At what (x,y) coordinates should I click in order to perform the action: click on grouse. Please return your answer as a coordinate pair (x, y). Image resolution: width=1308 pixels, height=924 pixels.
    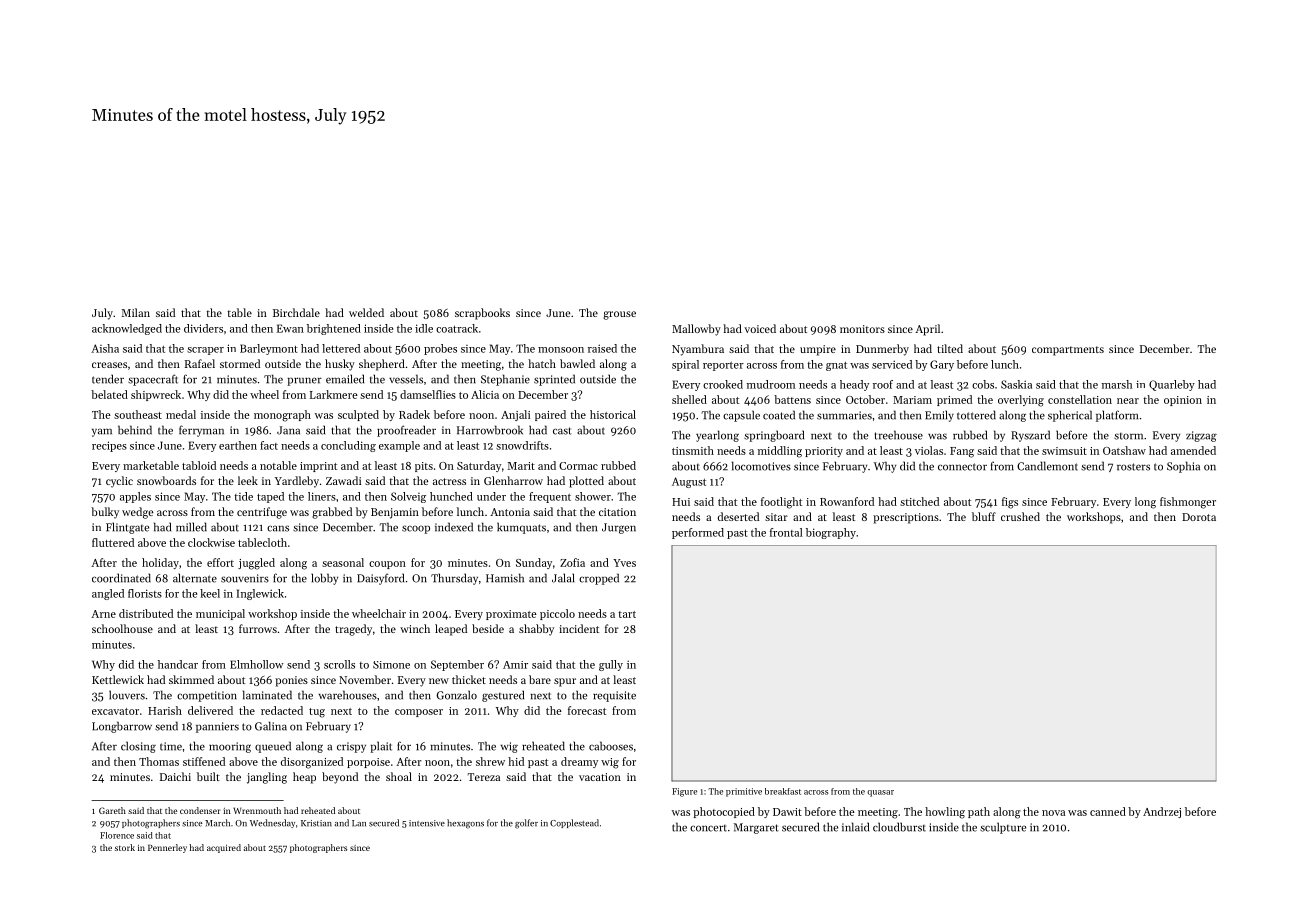
    Looking at the image, I should click on (619, 315).
